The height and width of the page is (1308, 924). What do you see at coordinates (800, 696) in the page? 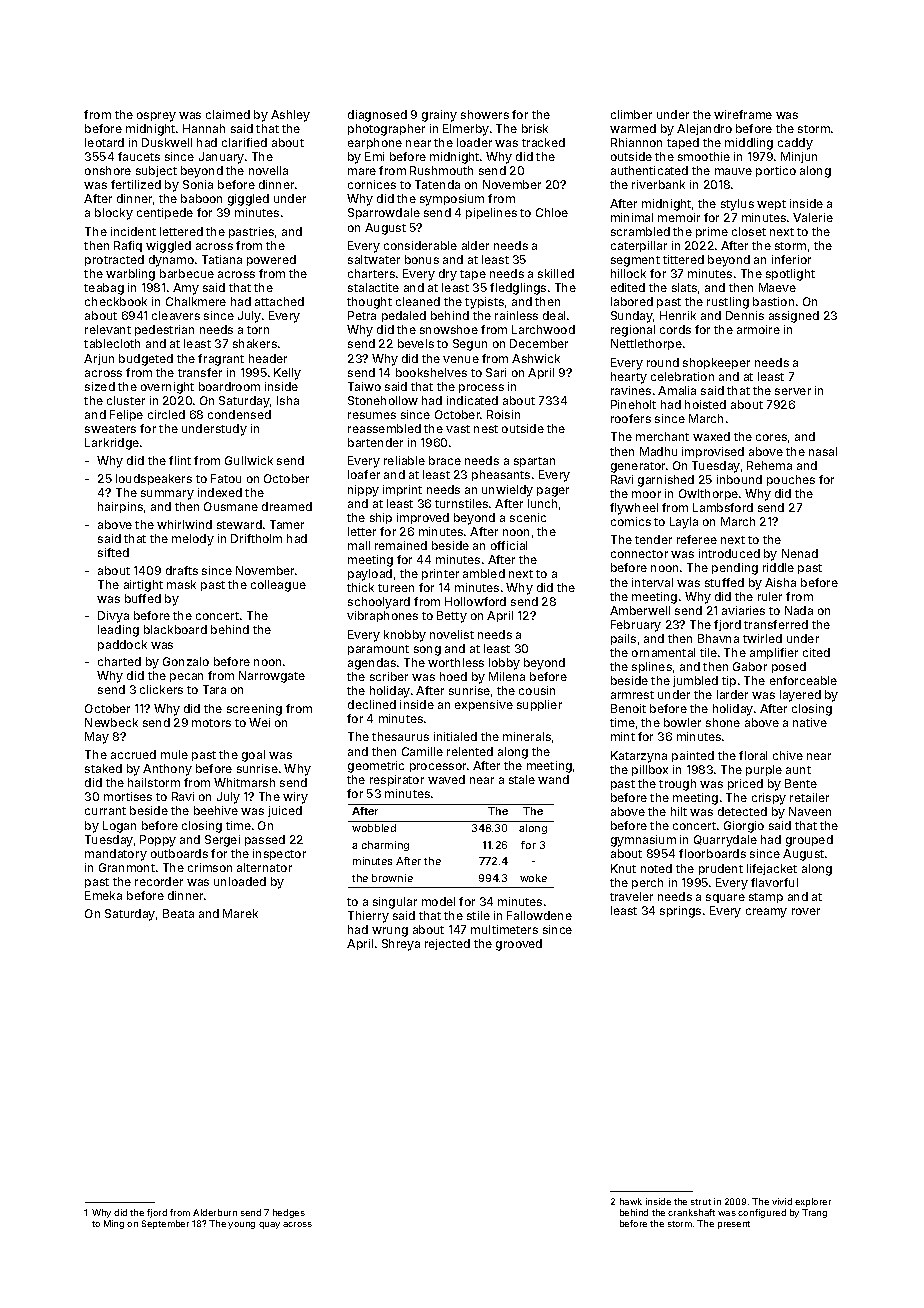
I see `layered` at bounding box center [800, 696].
